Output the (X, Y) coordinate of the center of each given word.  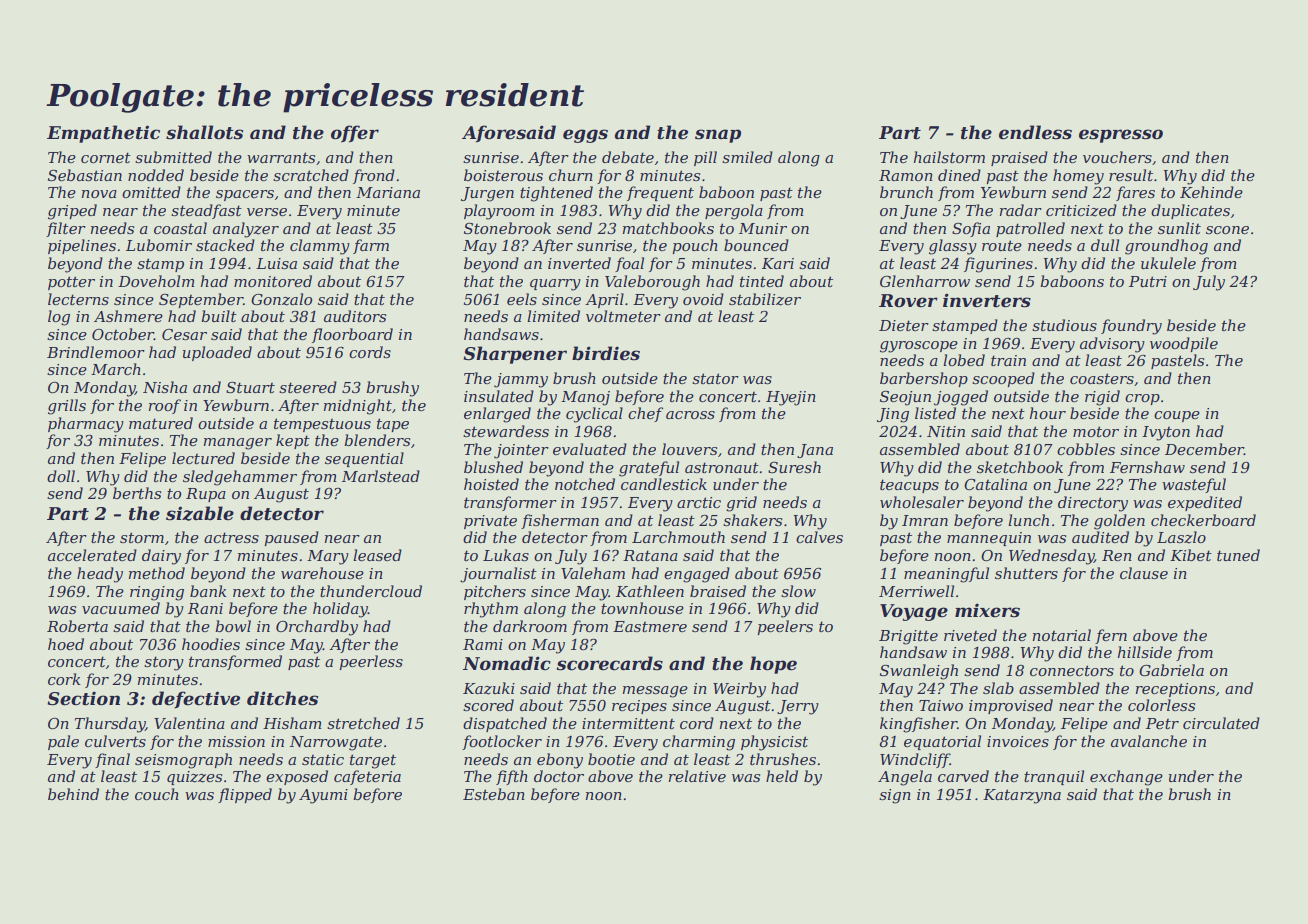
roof (165, 406)
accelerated (92, 555)
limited (553, 316)
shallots (204, 132)
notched (585, 484)
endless (1035, 132)
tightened (556, 194)
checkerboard (1203, 520)
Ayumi (323, 796)
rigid (1102, 398)
